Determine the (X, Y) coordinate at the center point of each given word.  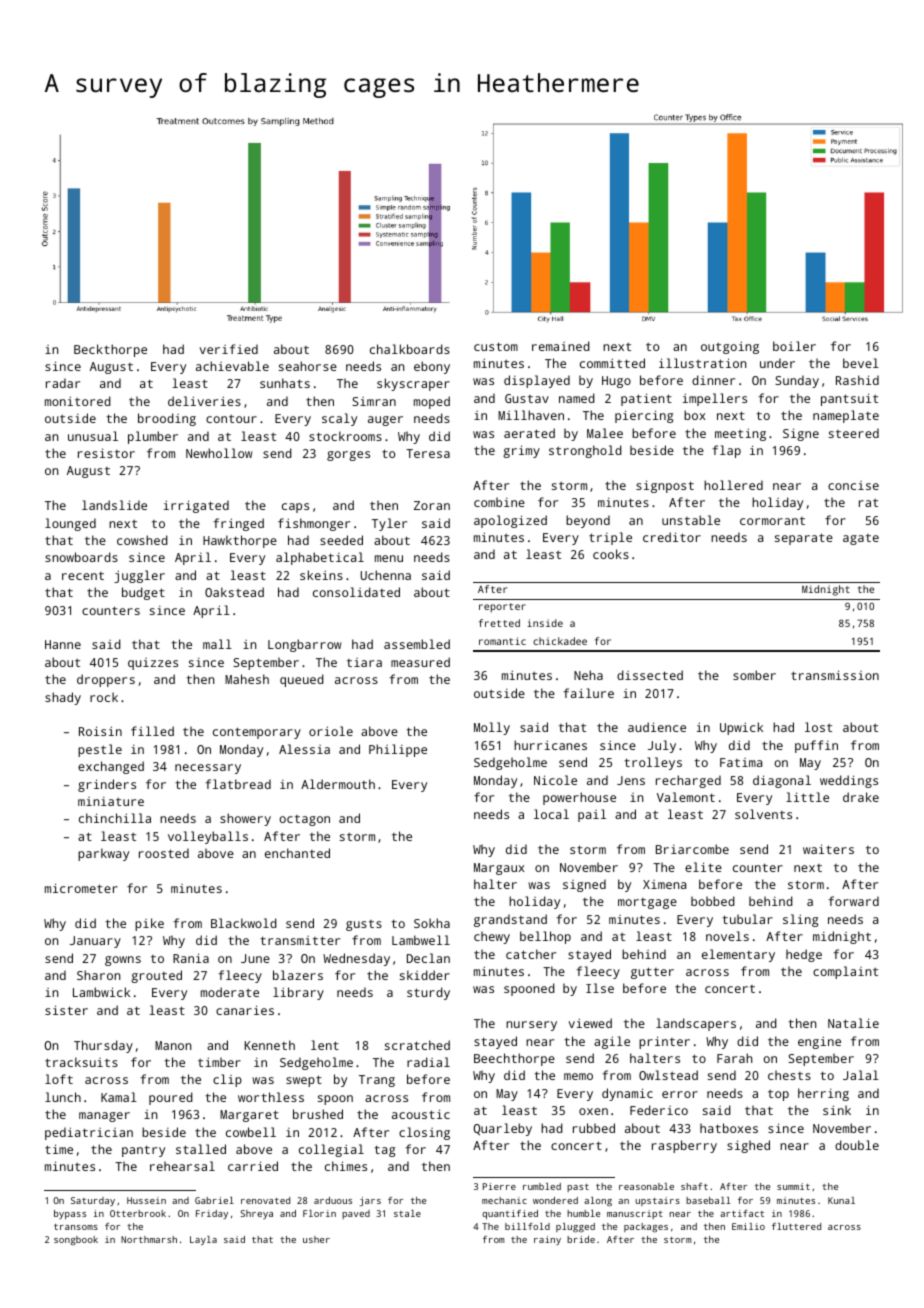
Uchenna (386, 575)
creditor (672, 537)
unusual (93, 436)
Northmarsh (149, 1239)
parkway (103, 854)
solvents (763, 814)
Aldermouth (338, 784)
